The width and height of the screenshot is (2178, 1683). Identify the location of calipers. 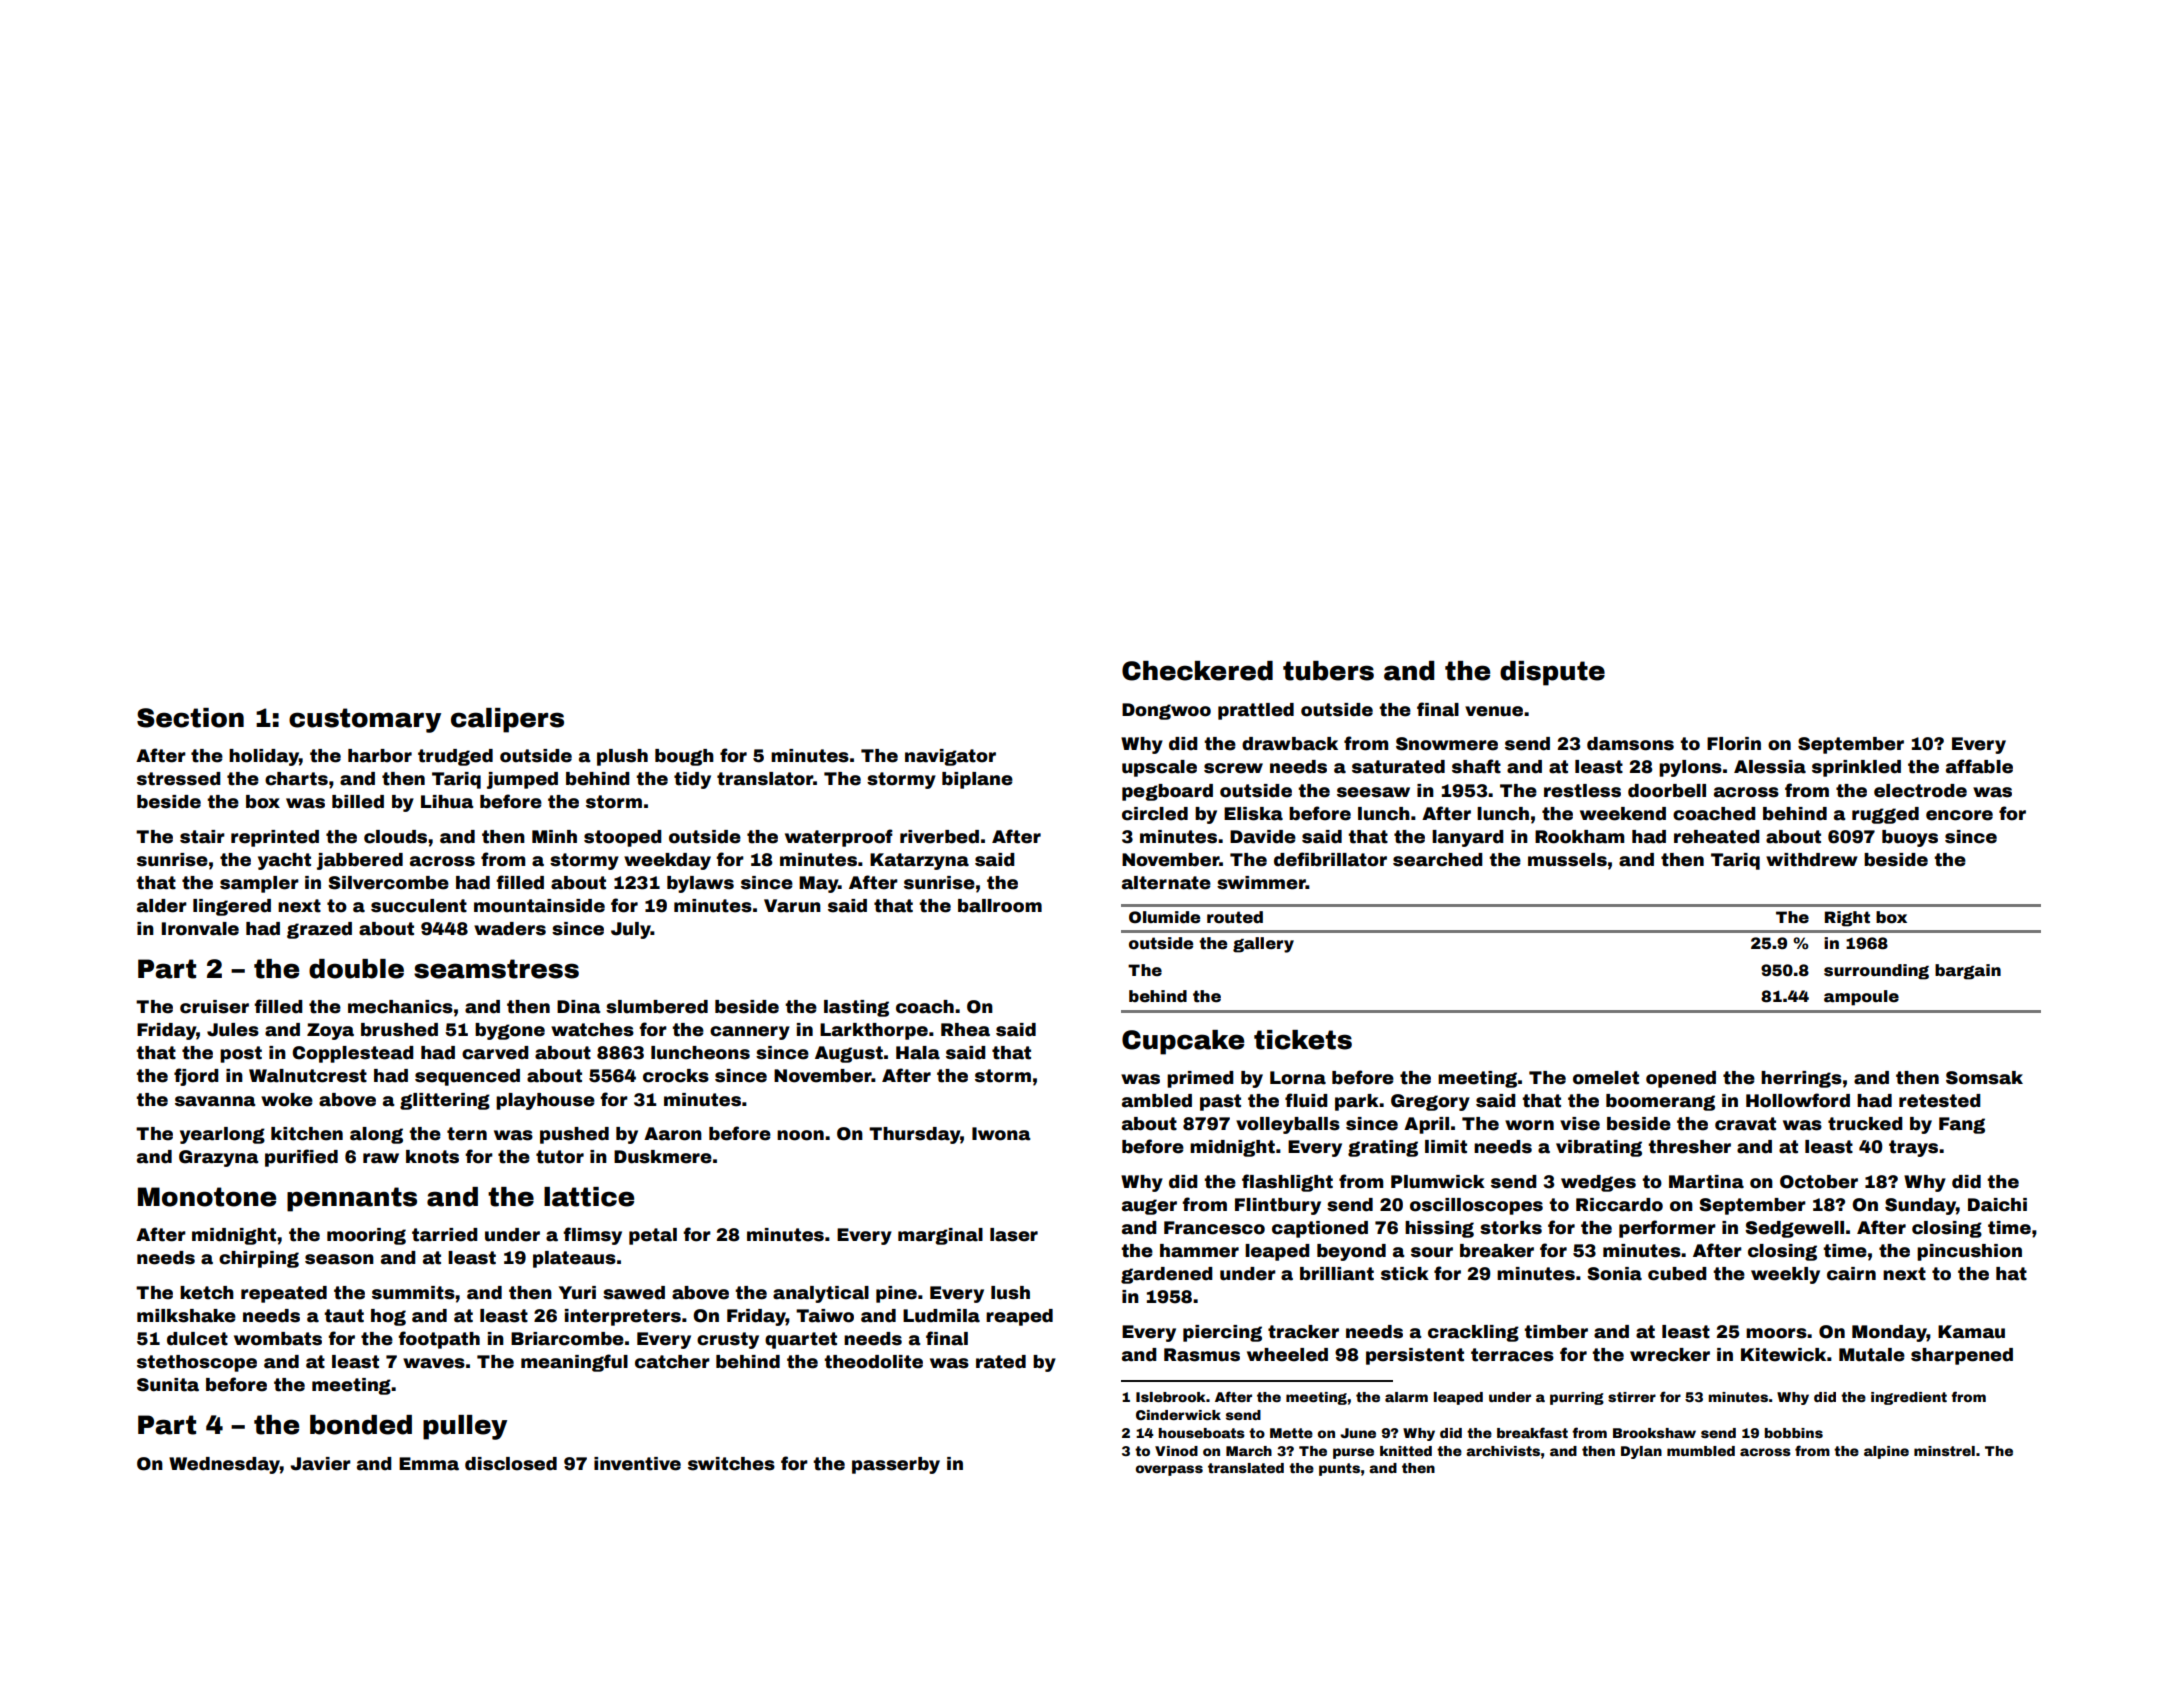
(507, 720).
